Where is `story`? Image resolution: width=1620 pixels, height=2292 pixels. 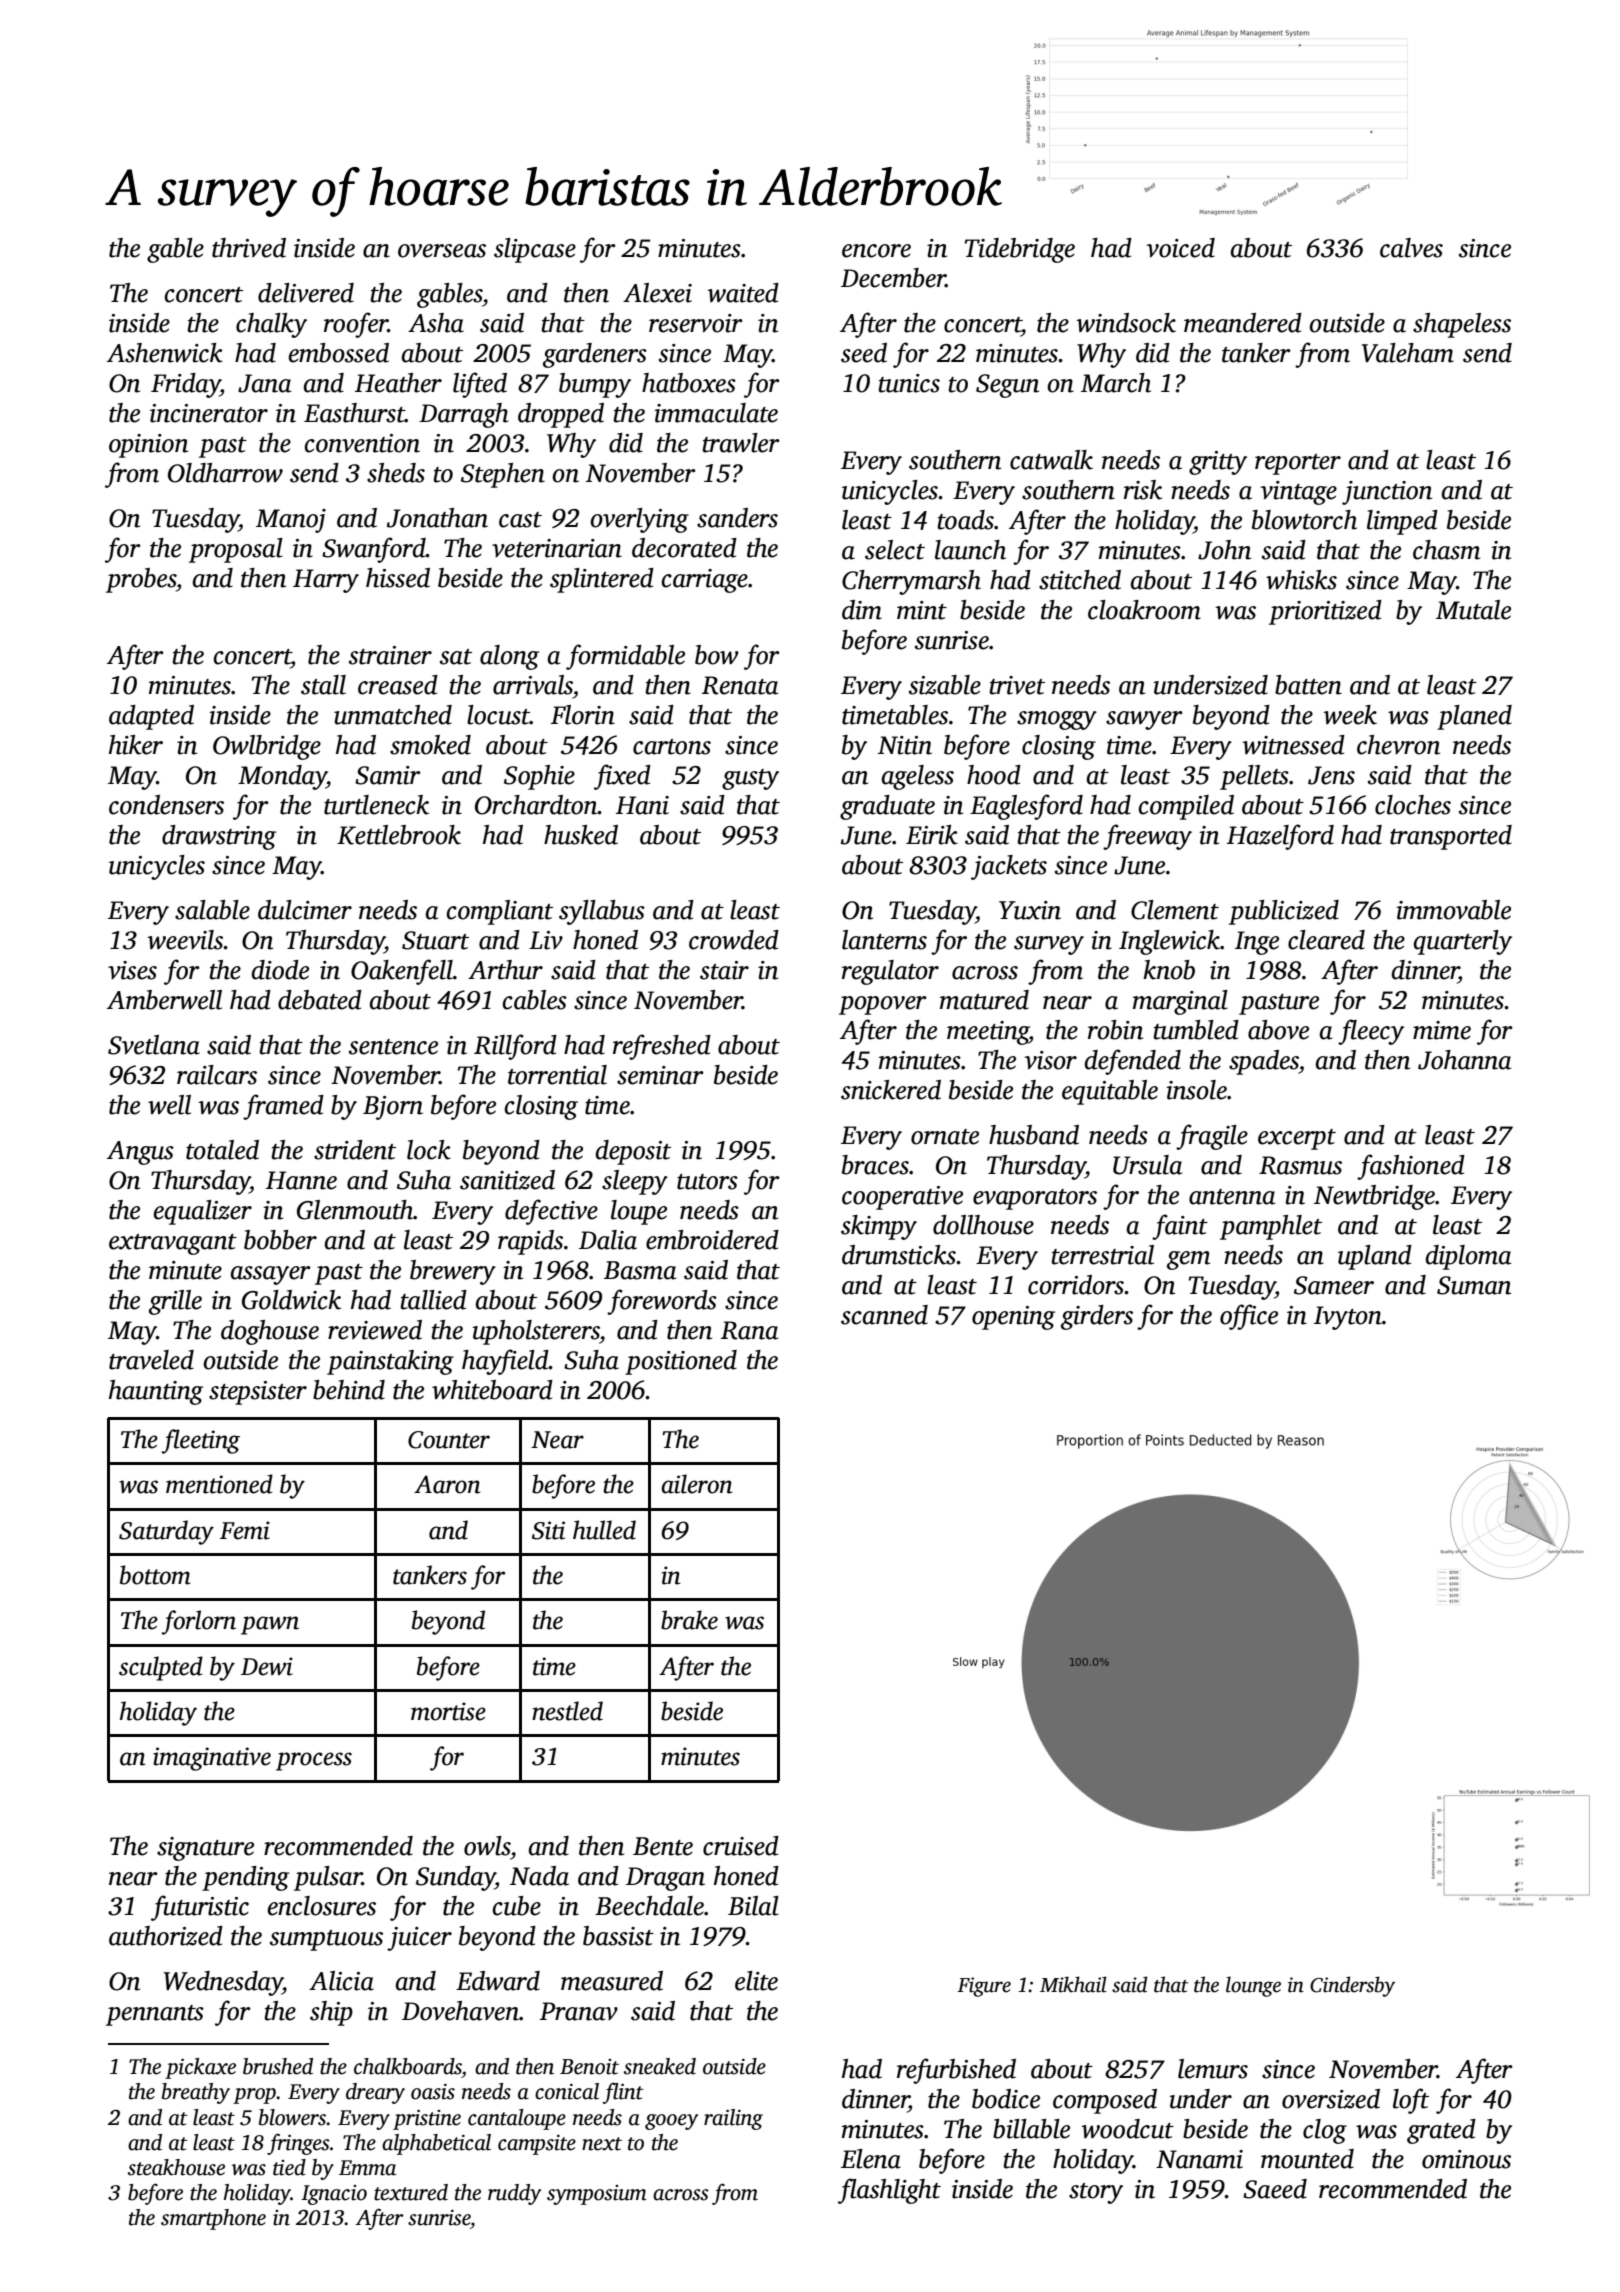
story is located at coordinates (1096, 2193).
